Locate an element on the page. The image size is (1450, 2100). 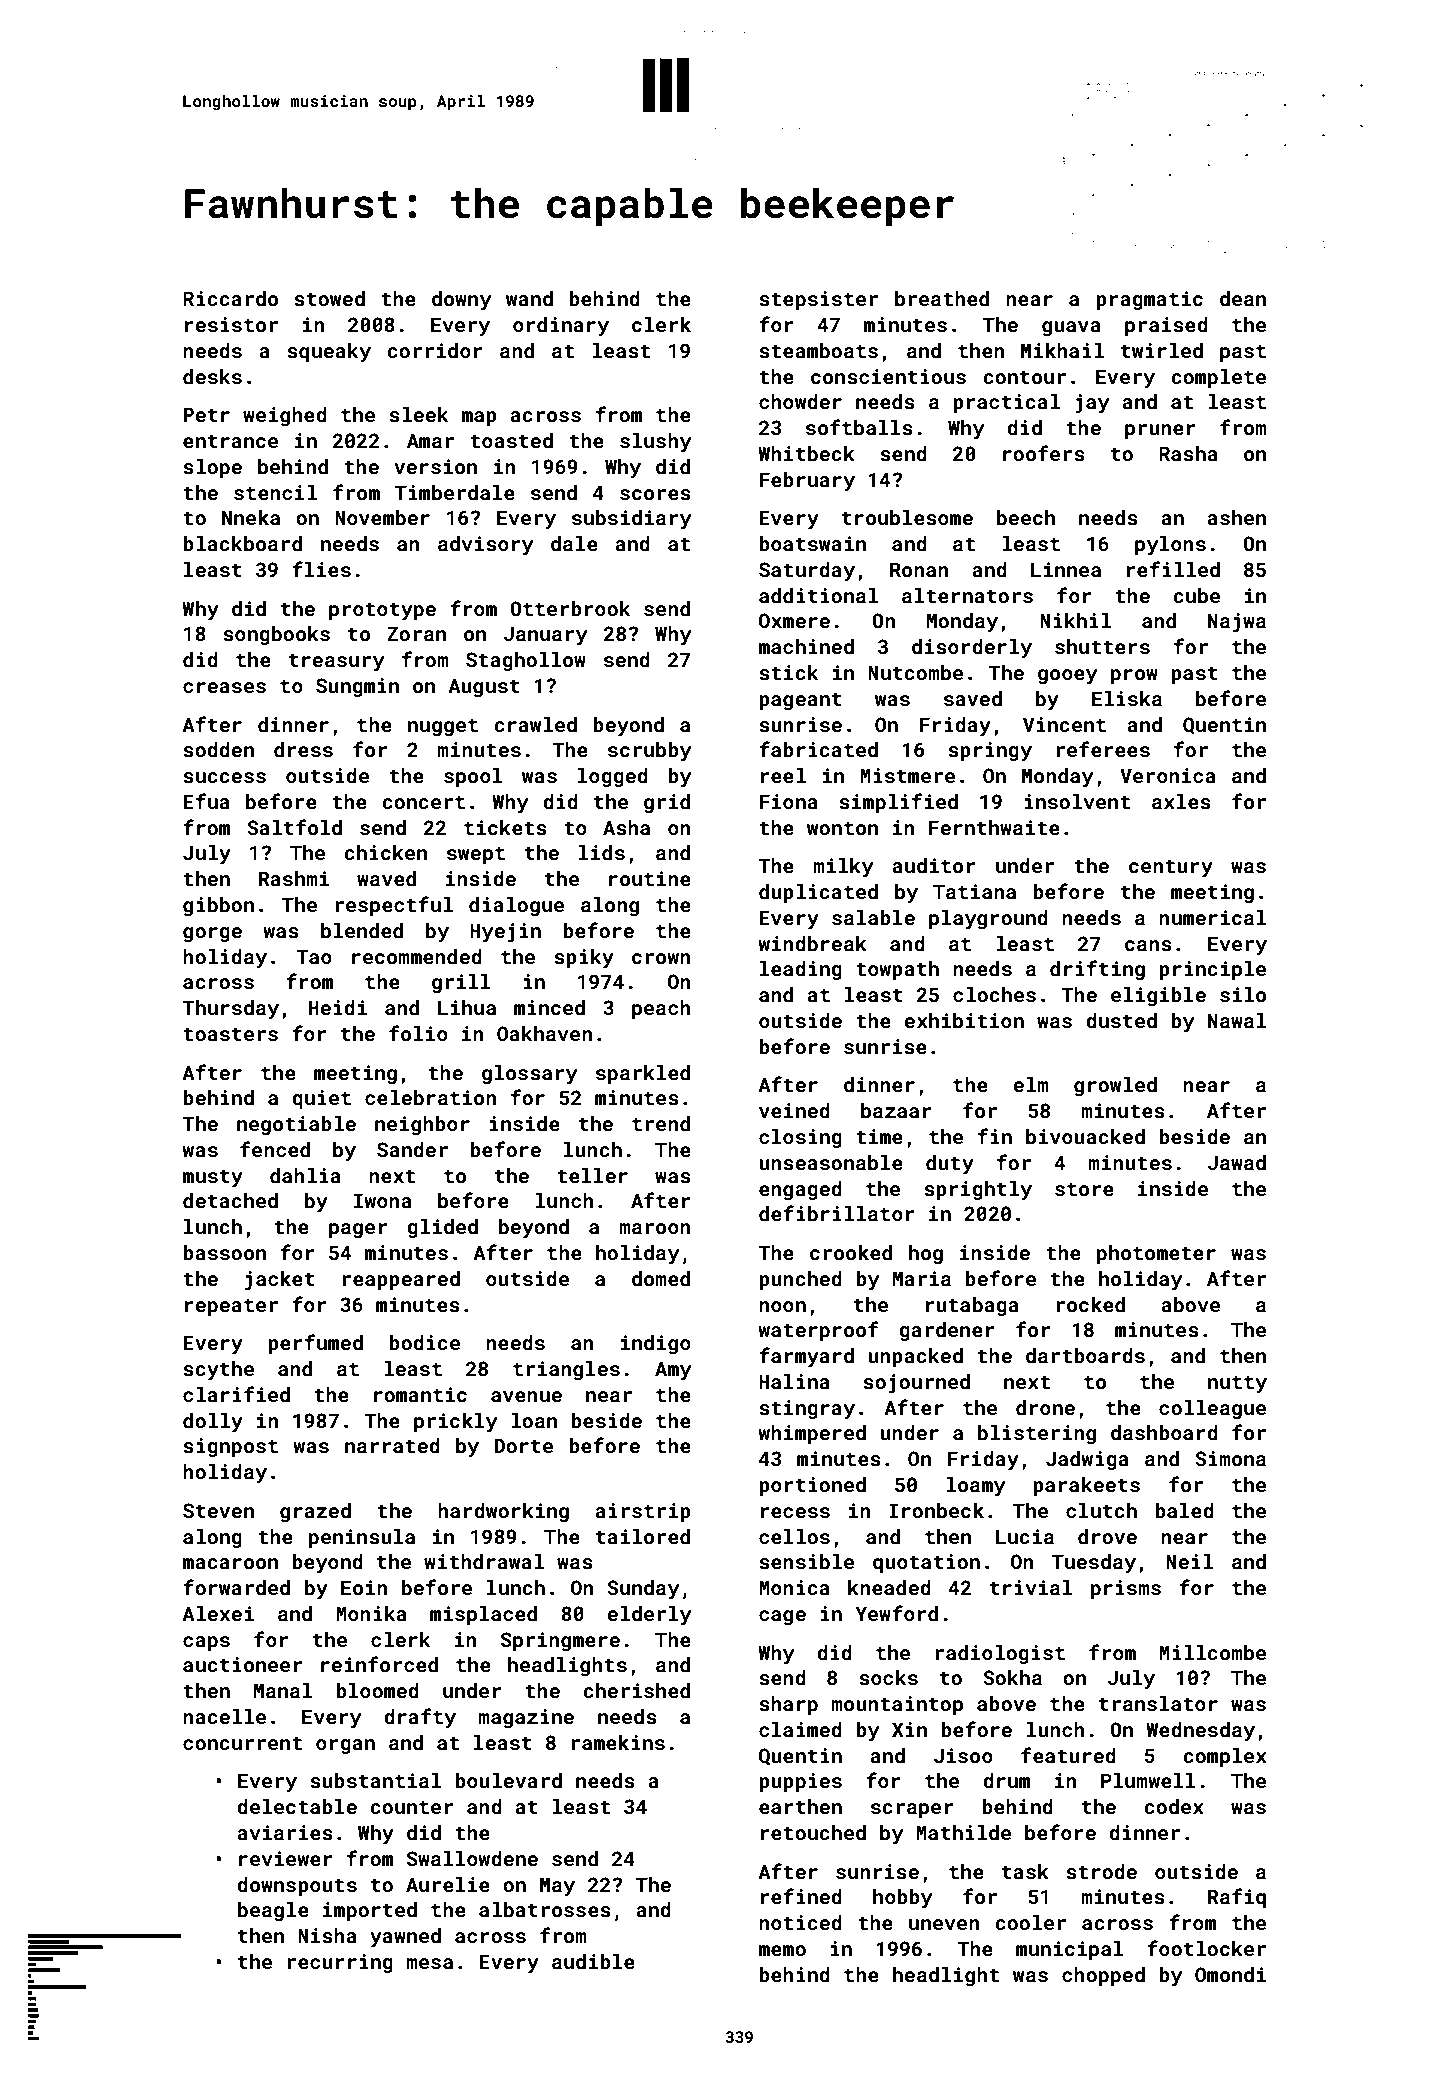
drone is located at coordinates (1045, 1407).
